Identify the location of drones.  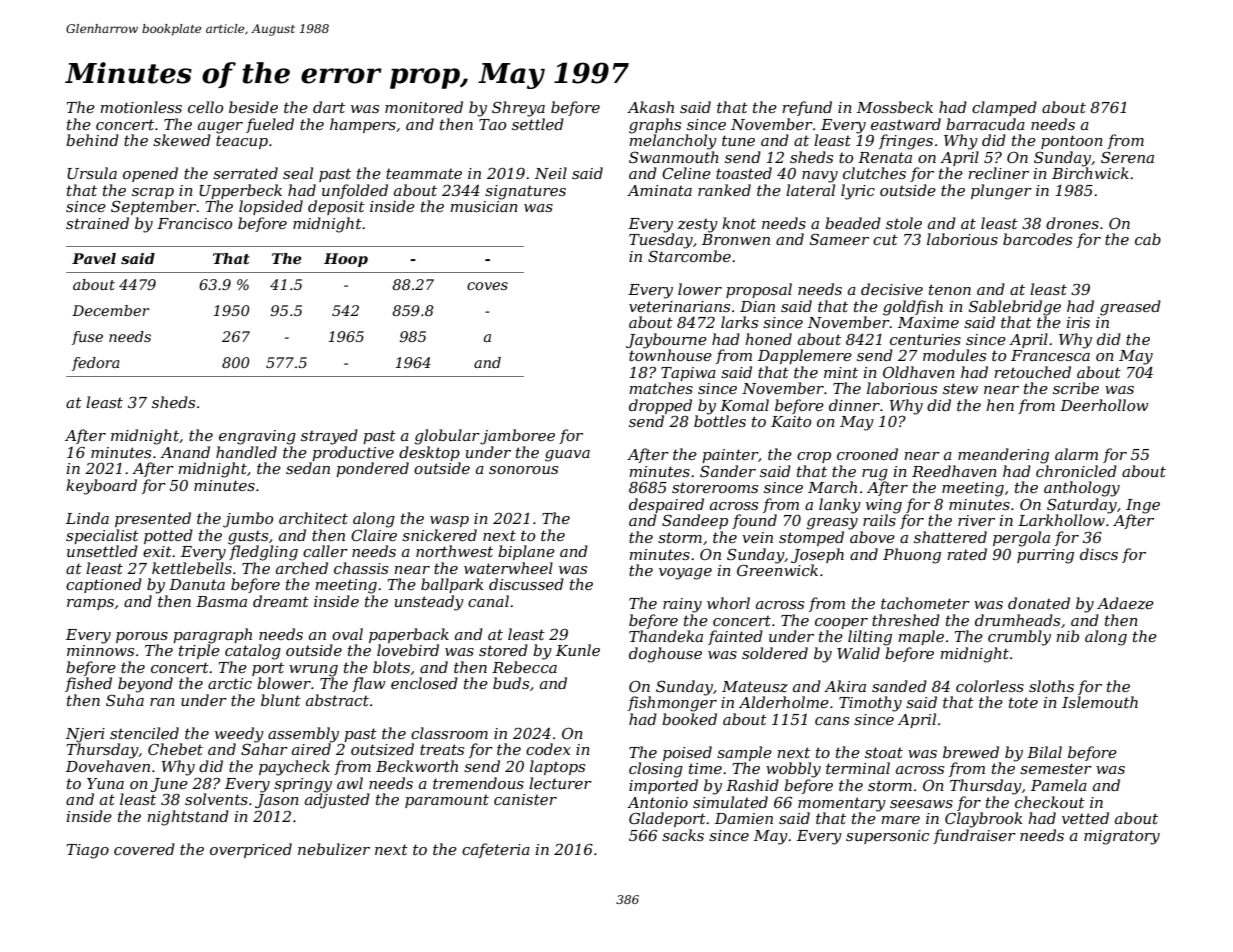
(1072, 223).
